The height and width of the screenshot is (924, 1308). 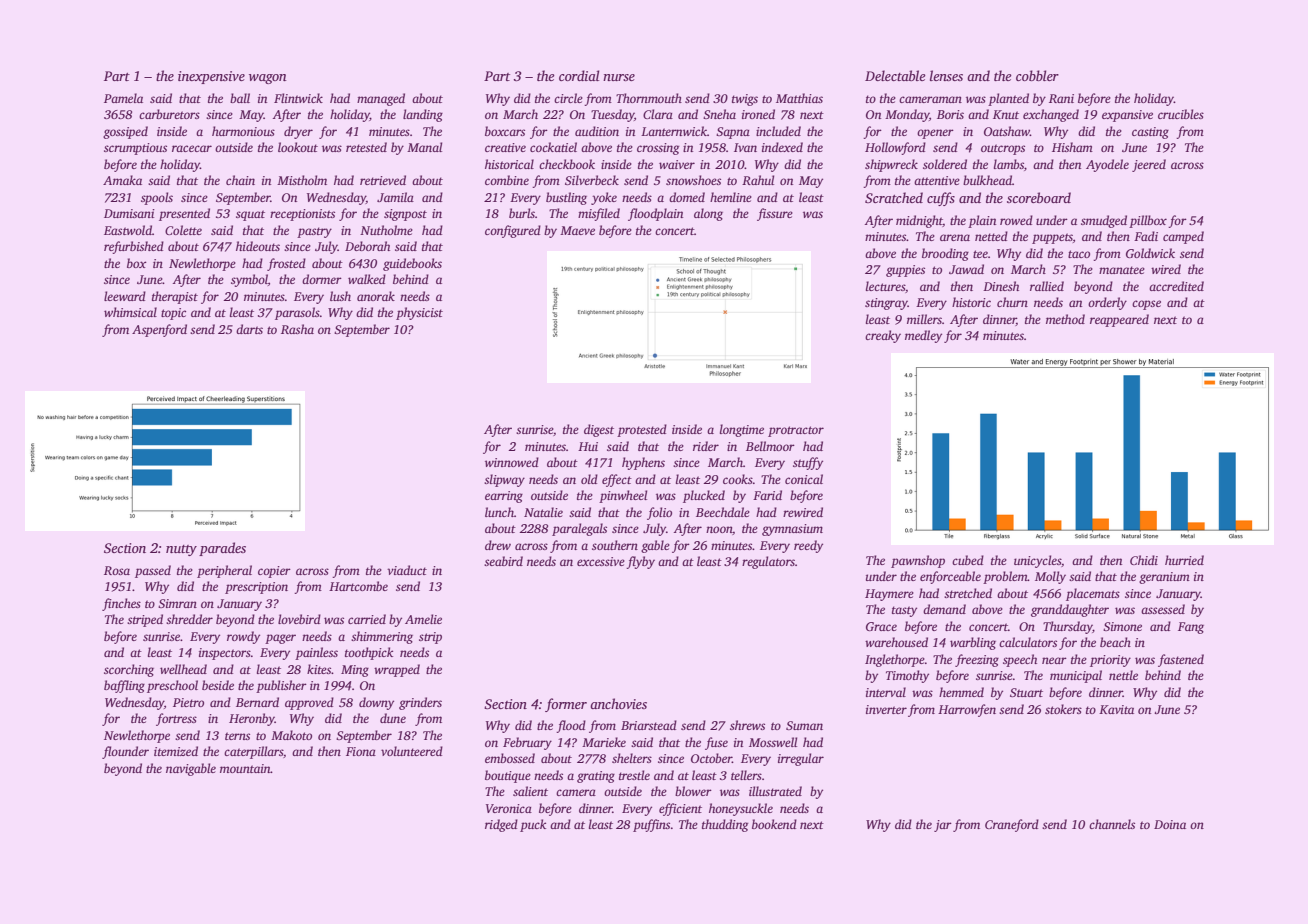 What do you see at coordinates (945, 254) in the screenshot?
I see `brooding` at bounding box center [945, 254].
